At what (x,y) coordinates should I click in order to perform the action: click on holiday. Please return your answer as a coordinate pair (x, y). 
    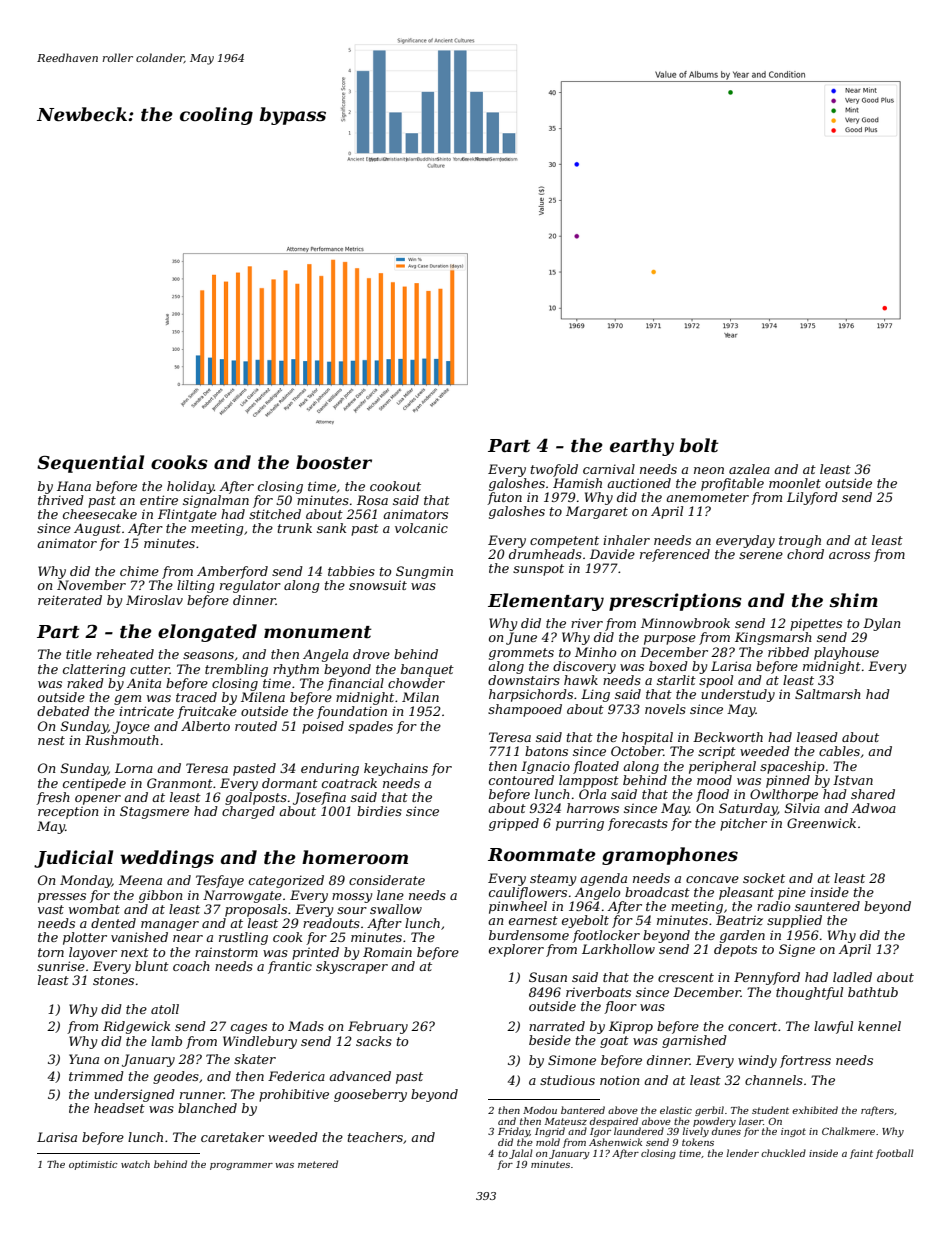
    Looking at the image, I should click on (190, 487).
